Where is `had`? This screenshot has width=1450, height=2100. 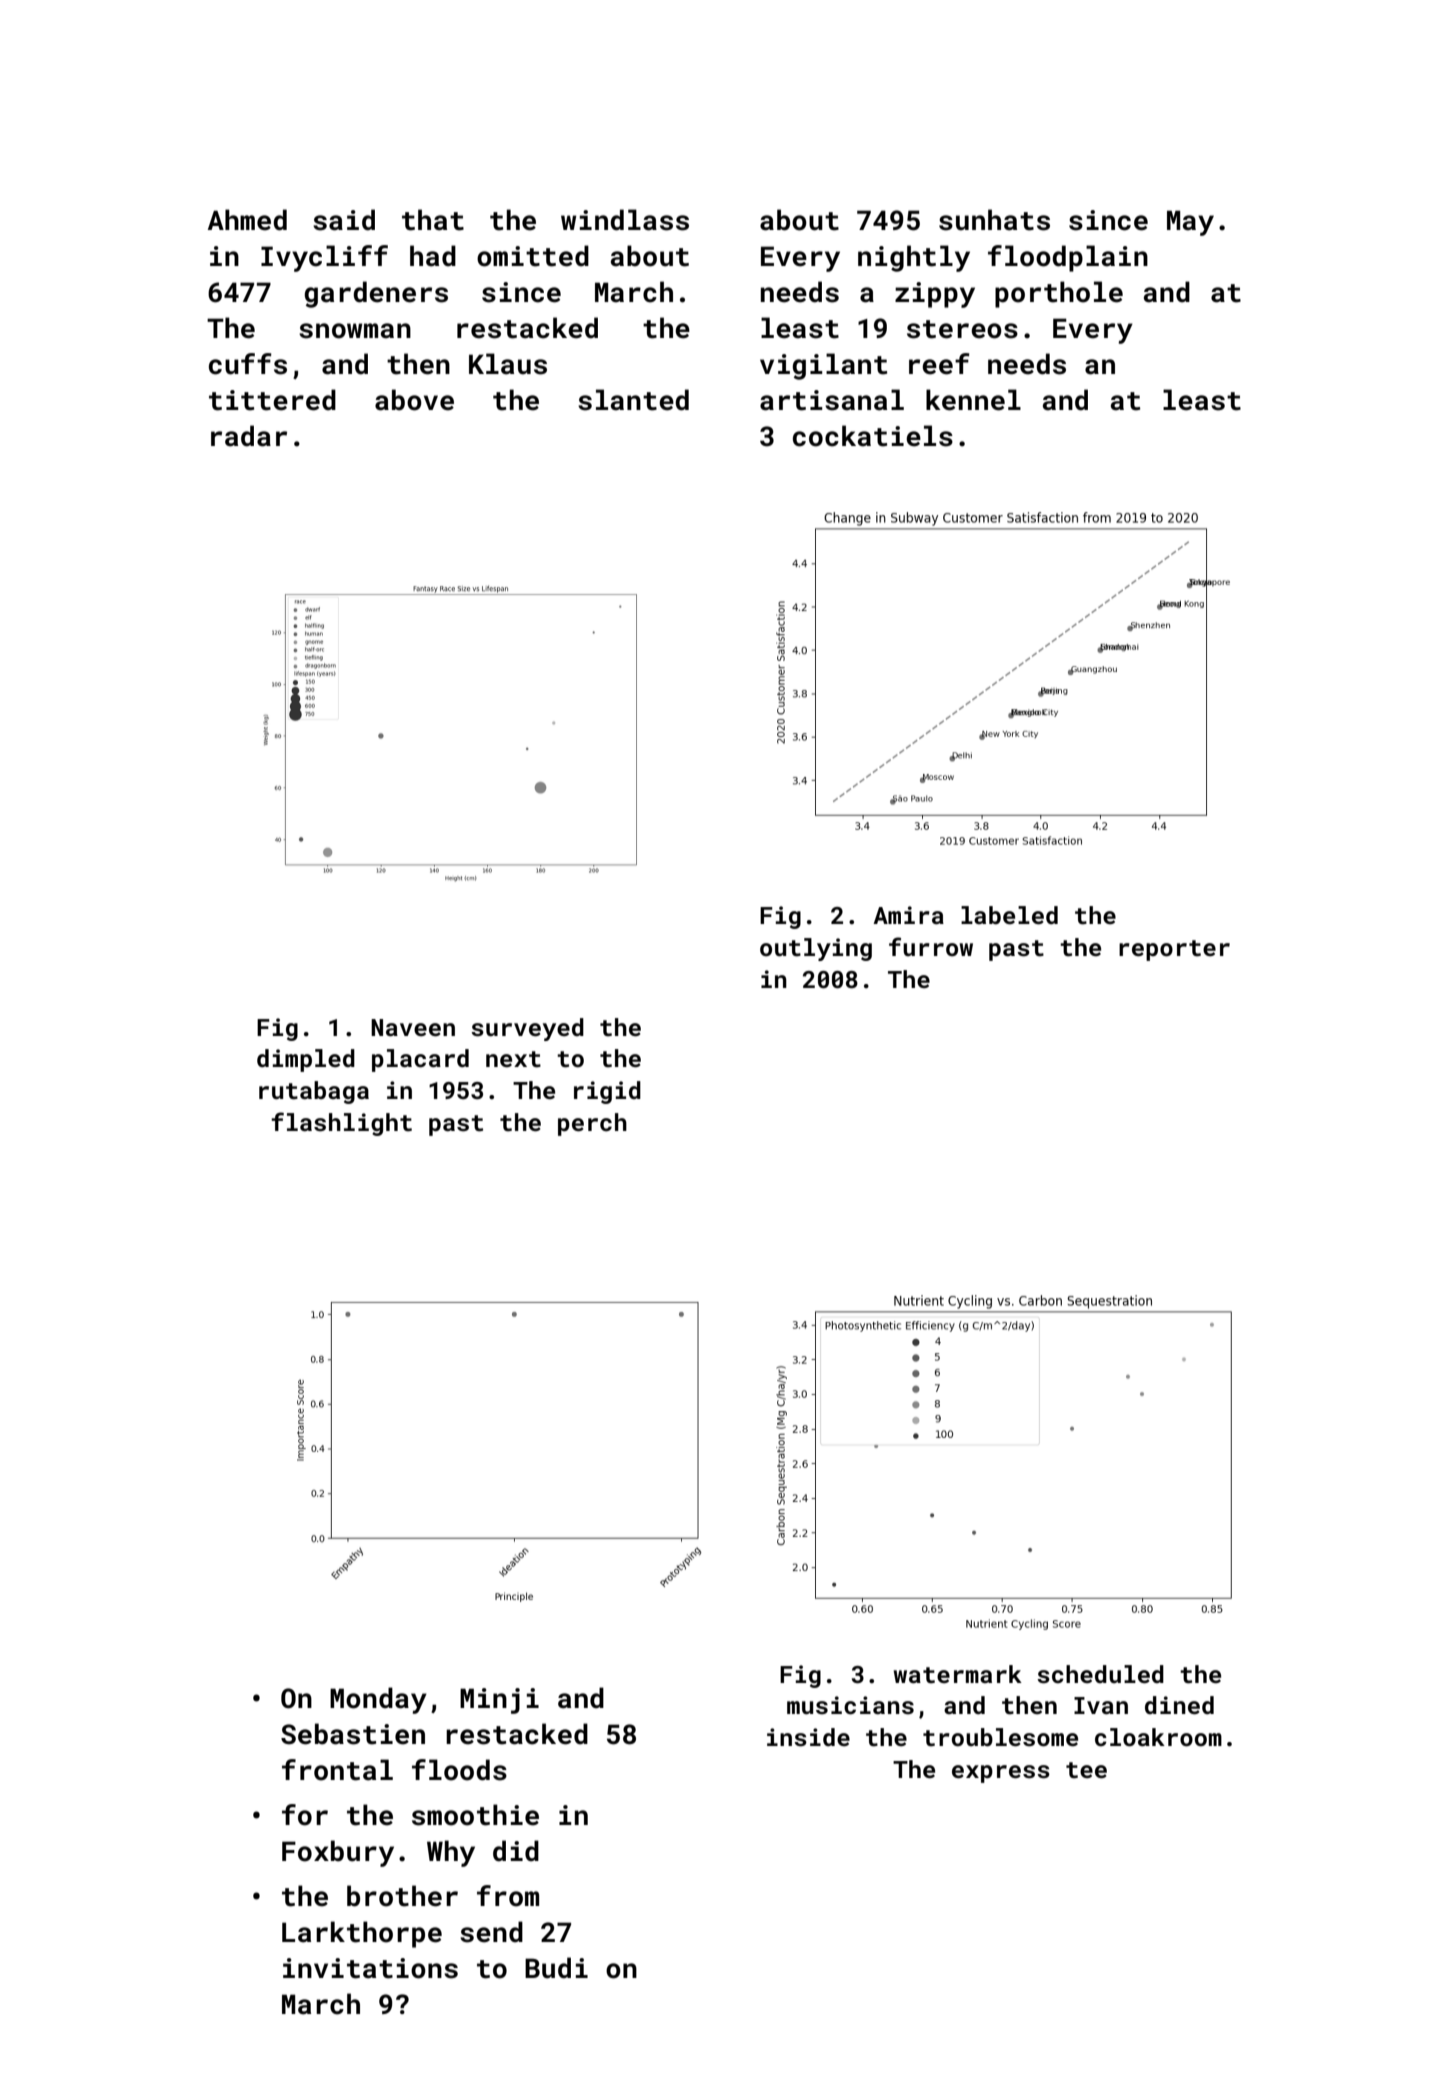
had is located at coordinates (433, 256).
